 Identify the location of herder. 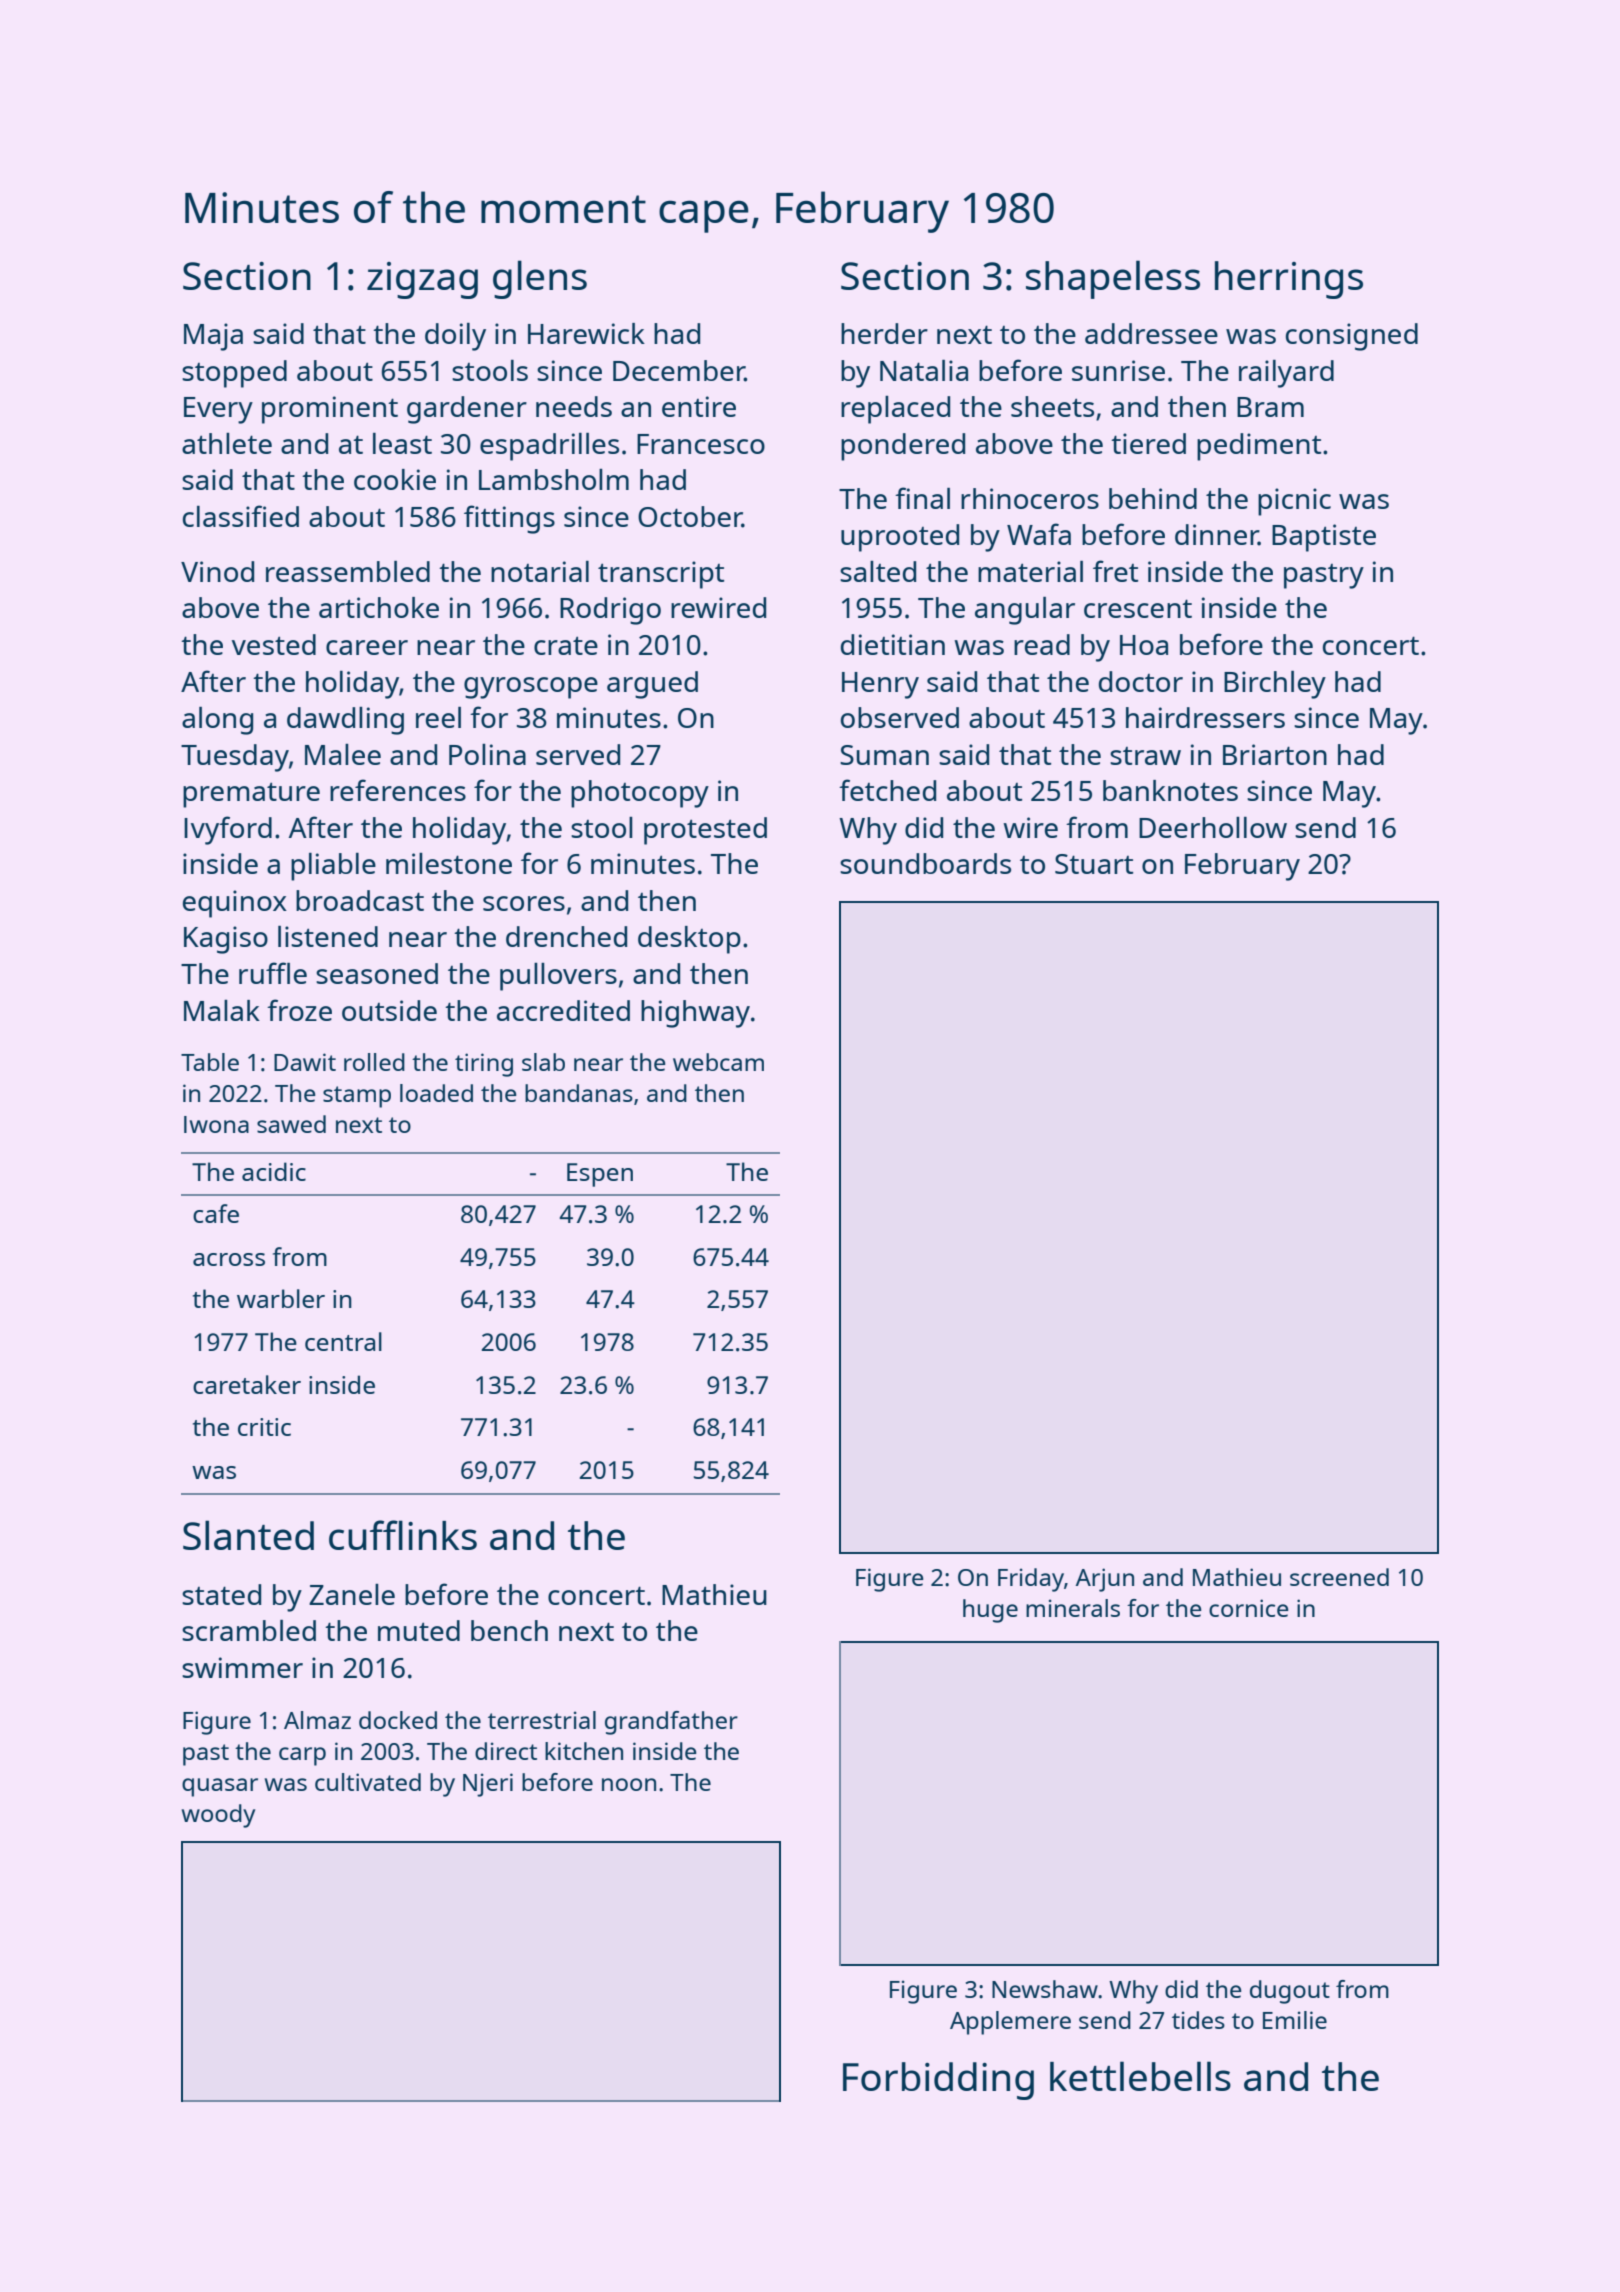
(884, 333).
